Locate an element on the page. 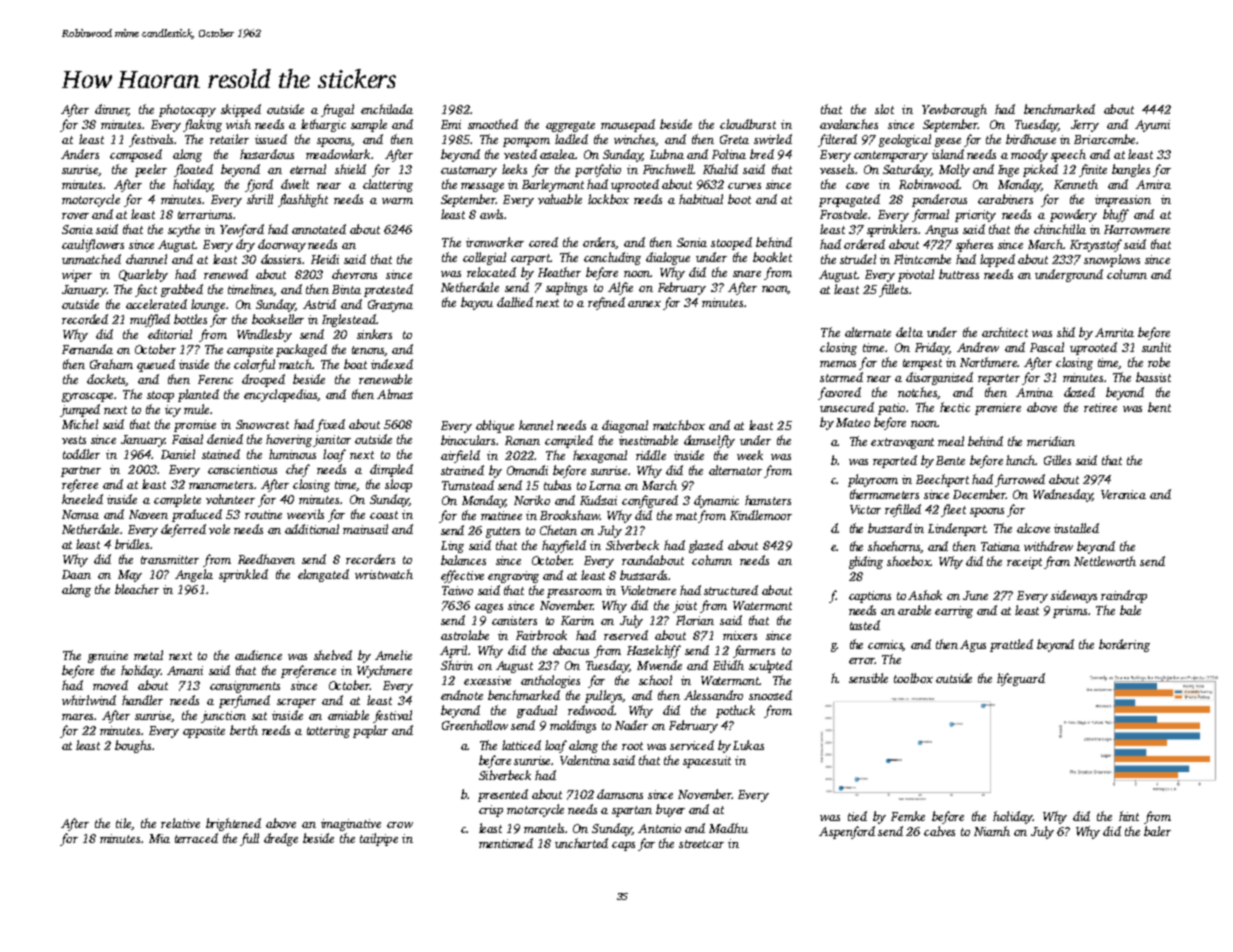 Image resolution: width=1233 pixels, height=952 pixels. tile is located at coordinates (123, 823).
